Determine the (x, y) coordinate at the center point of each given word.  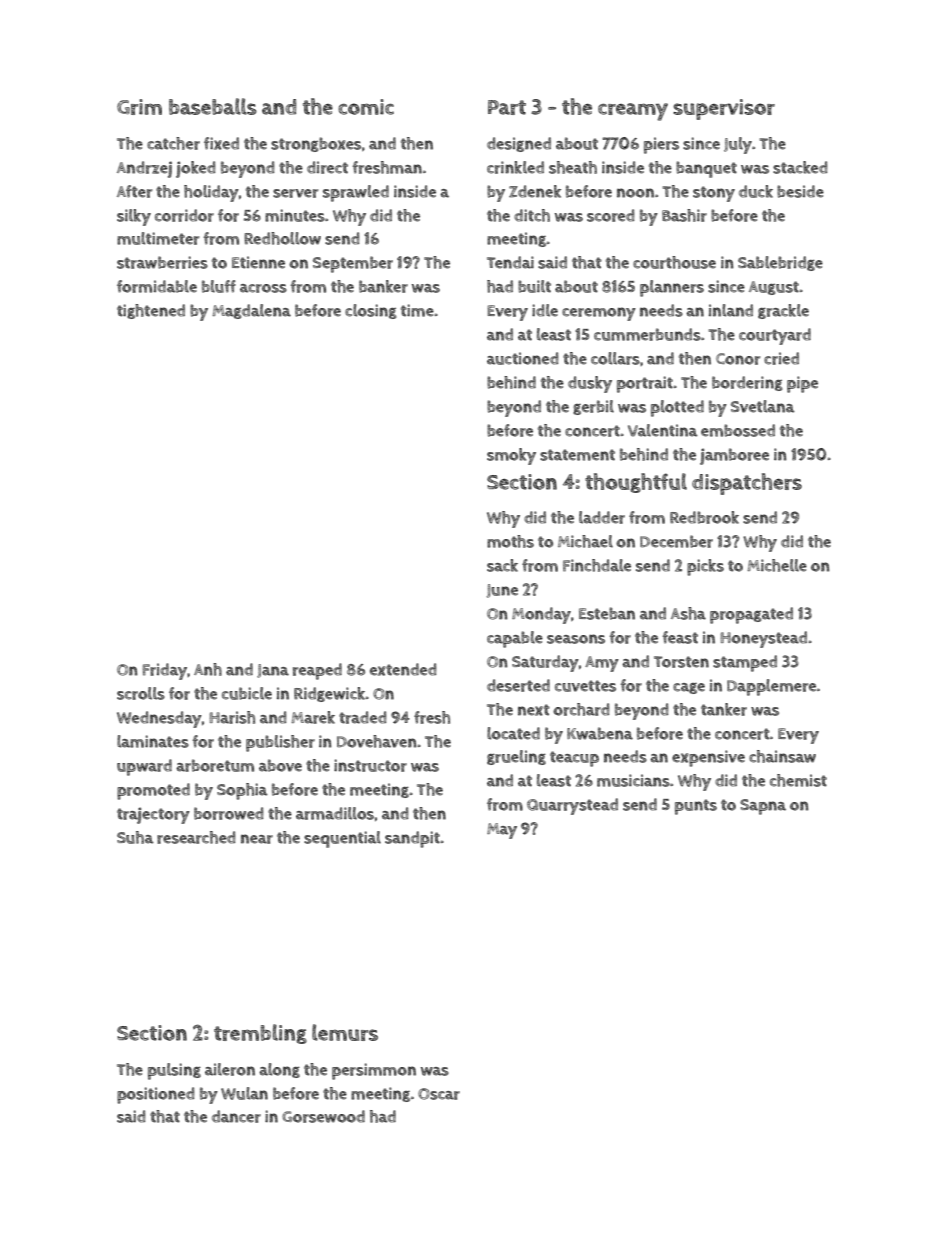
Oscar (439, 1094)
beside (800, 191)
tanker (724, 709)
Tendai (510, 262)
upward (144, 767)
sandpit (412, 839)
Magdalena (251, 311)
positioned (156, 1095)
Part (507, 107)
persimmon (374, 1071)
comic (366, 107)
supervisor (724, 109)
